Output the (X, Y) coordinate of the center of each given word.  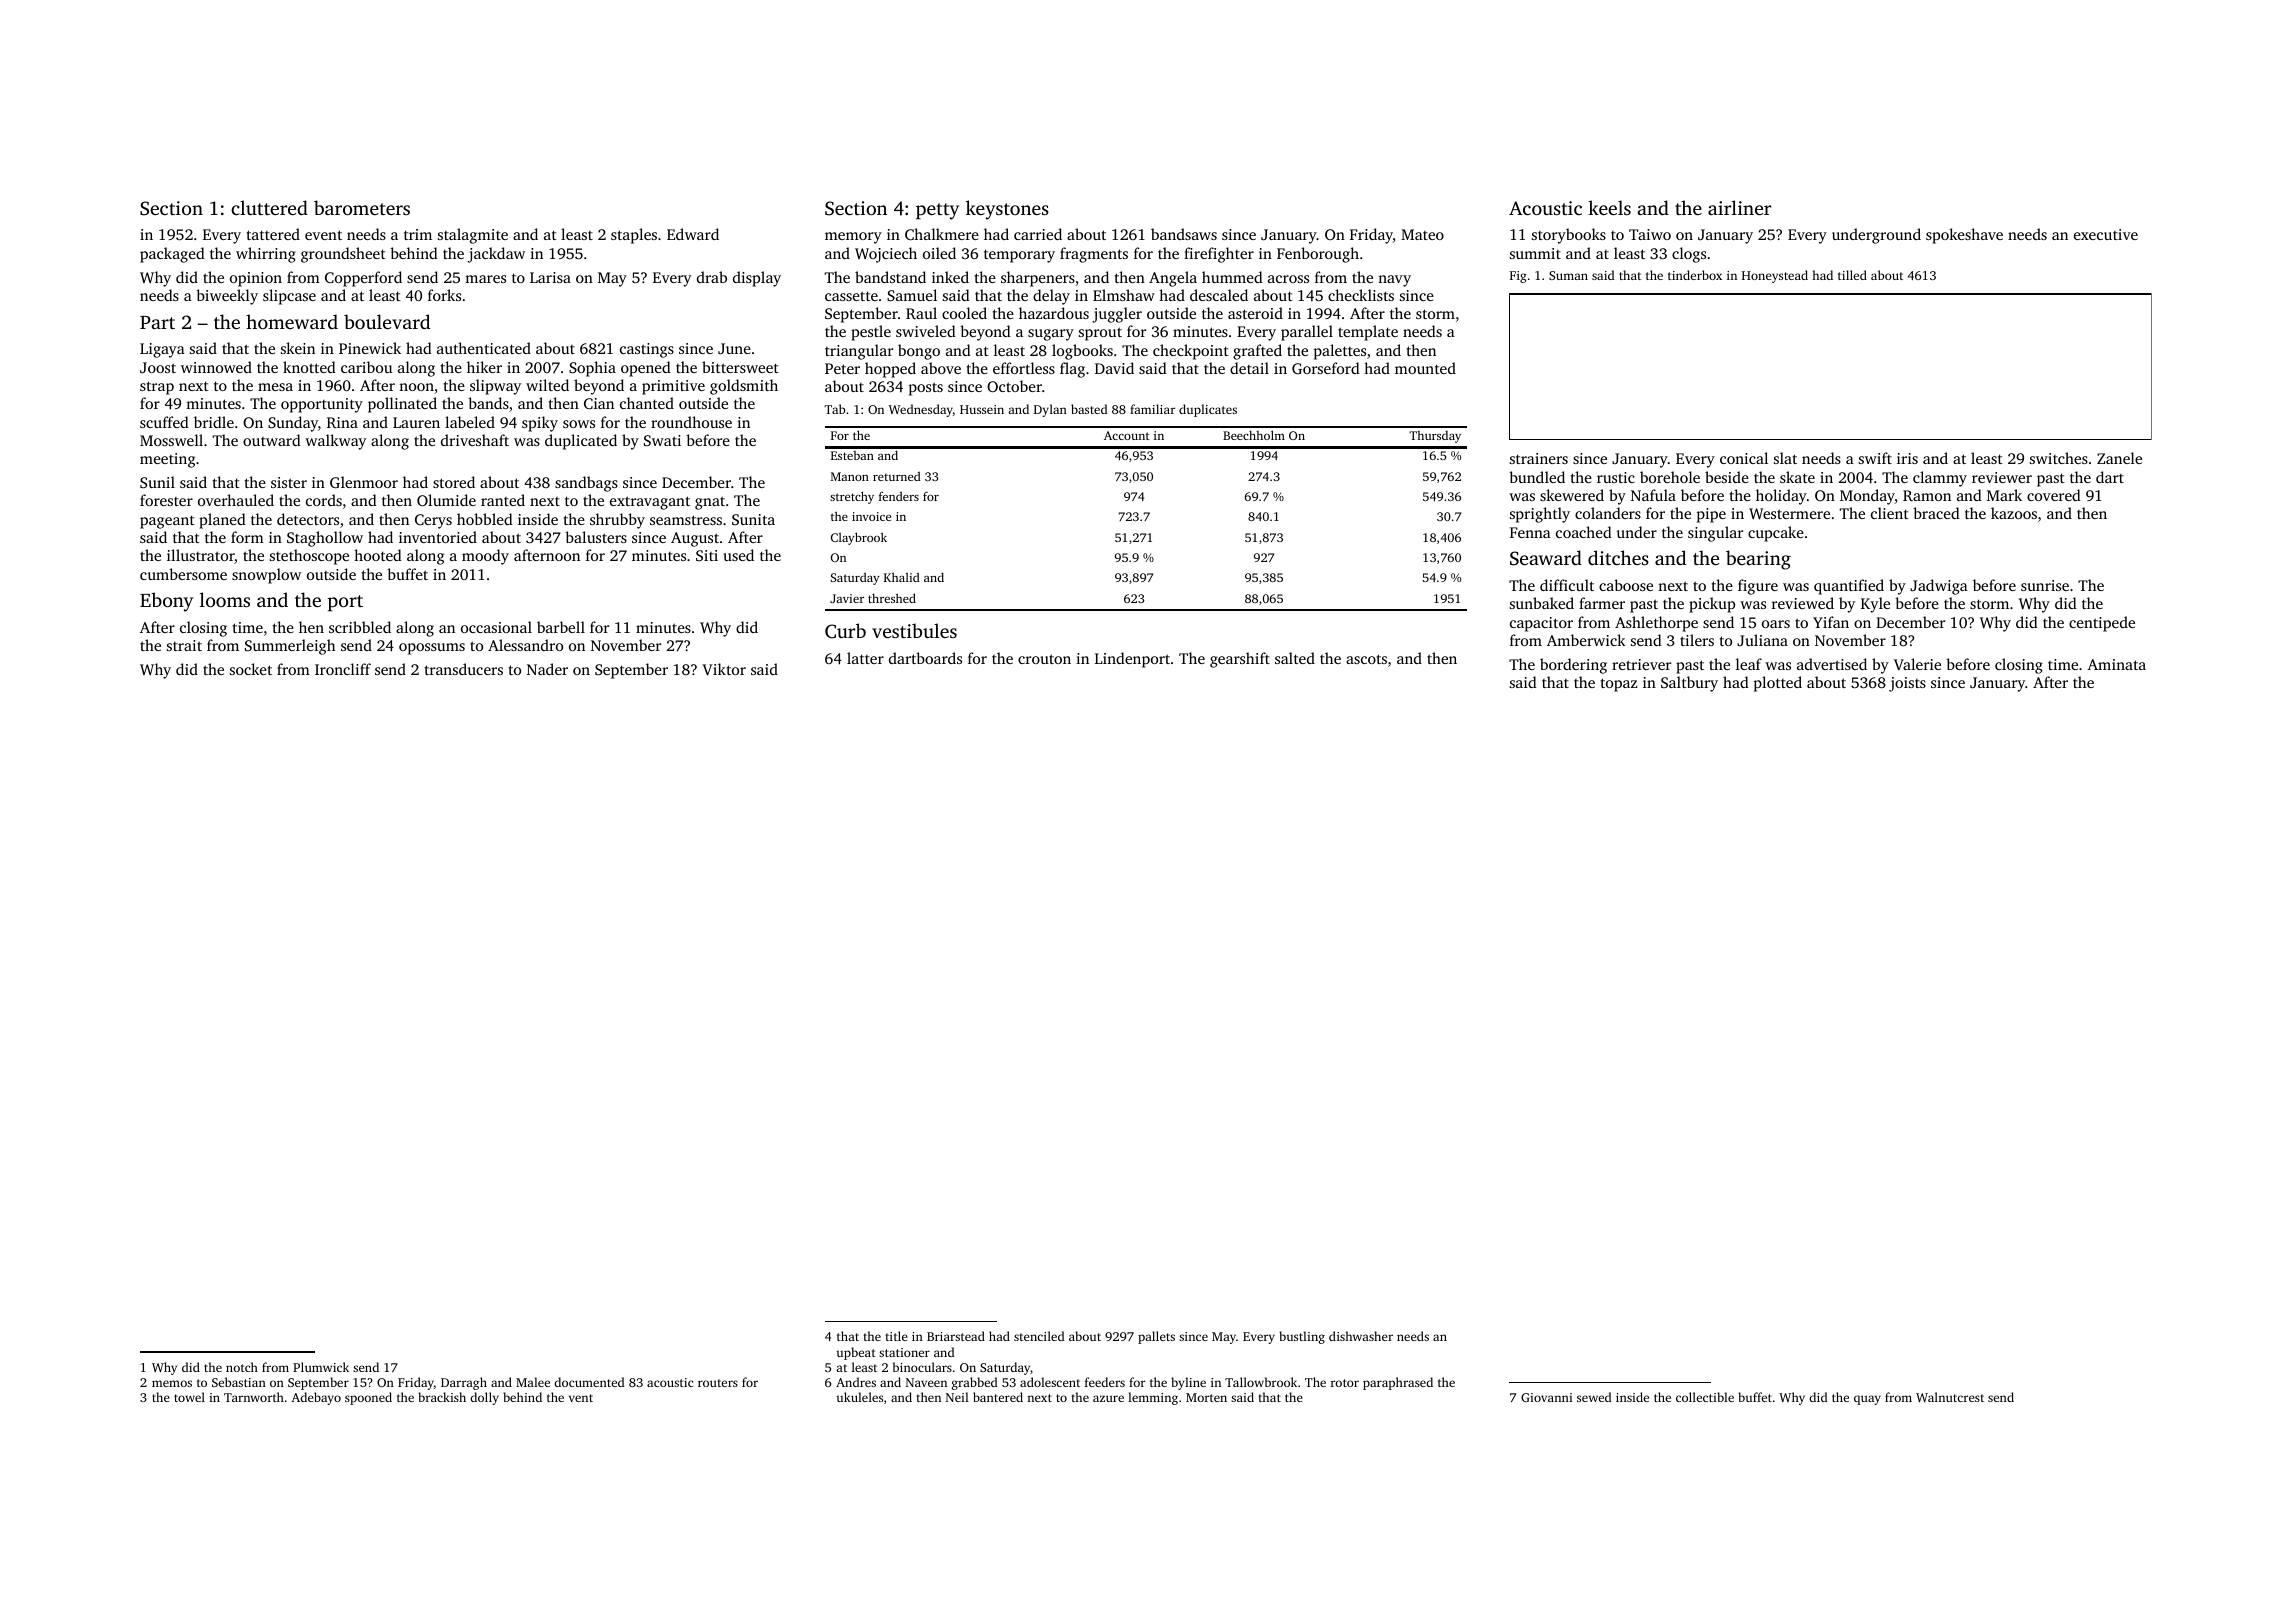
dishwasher (1361, 1336)
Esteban (852, 455)
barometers (362, 207)
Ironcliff (343, 669)
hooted (378, 555)
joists (1907, 684)
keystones (1007, 210)
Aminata (2116, 664)
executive (2106, 234)
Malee (533, 1382)
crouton (1044, 659)
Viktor (724, 669)
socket (251, 669)
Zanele (2119, 458)
